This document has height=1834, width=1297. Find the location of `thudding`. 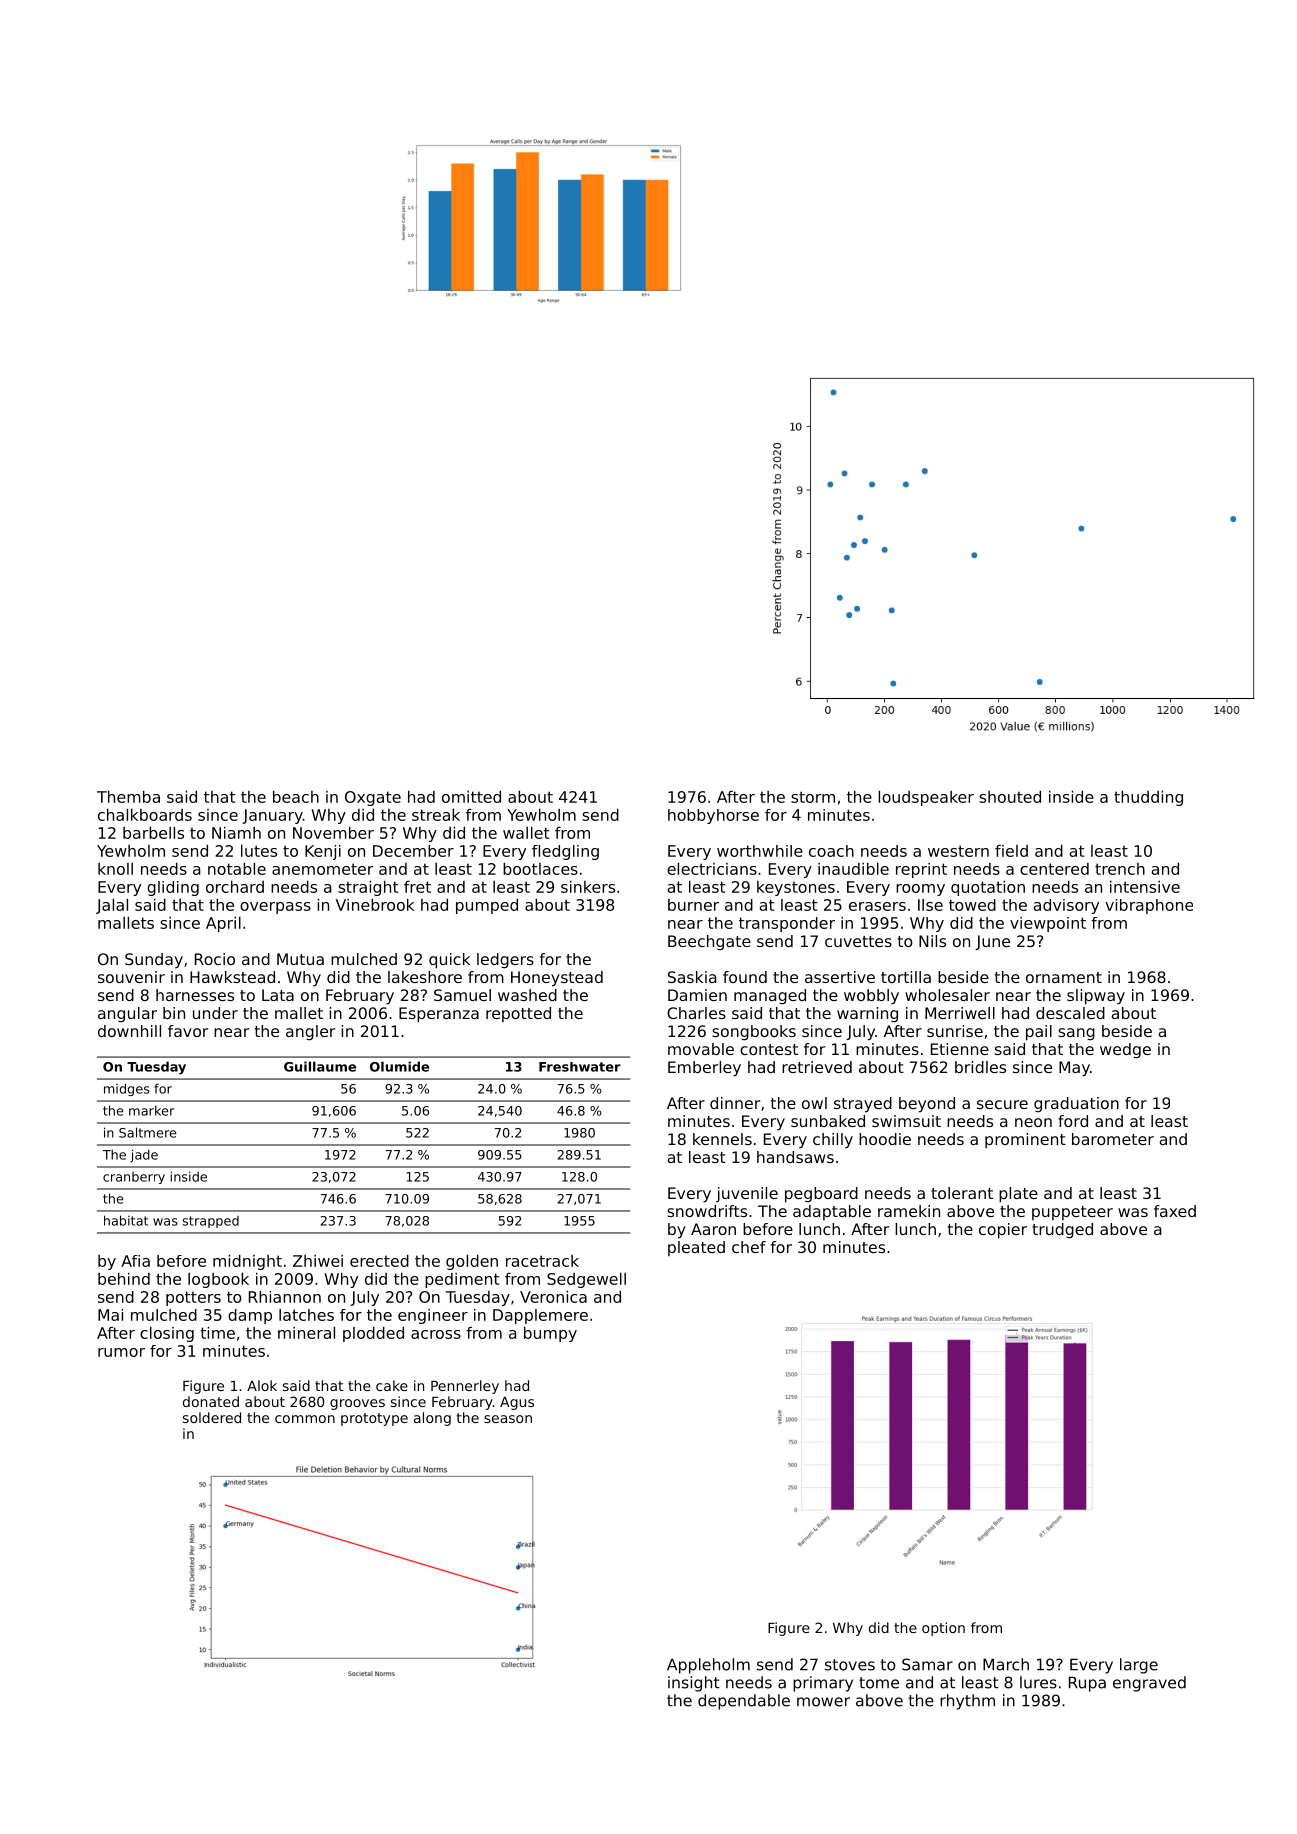

thudding is located at coordinates (1148, 798).
